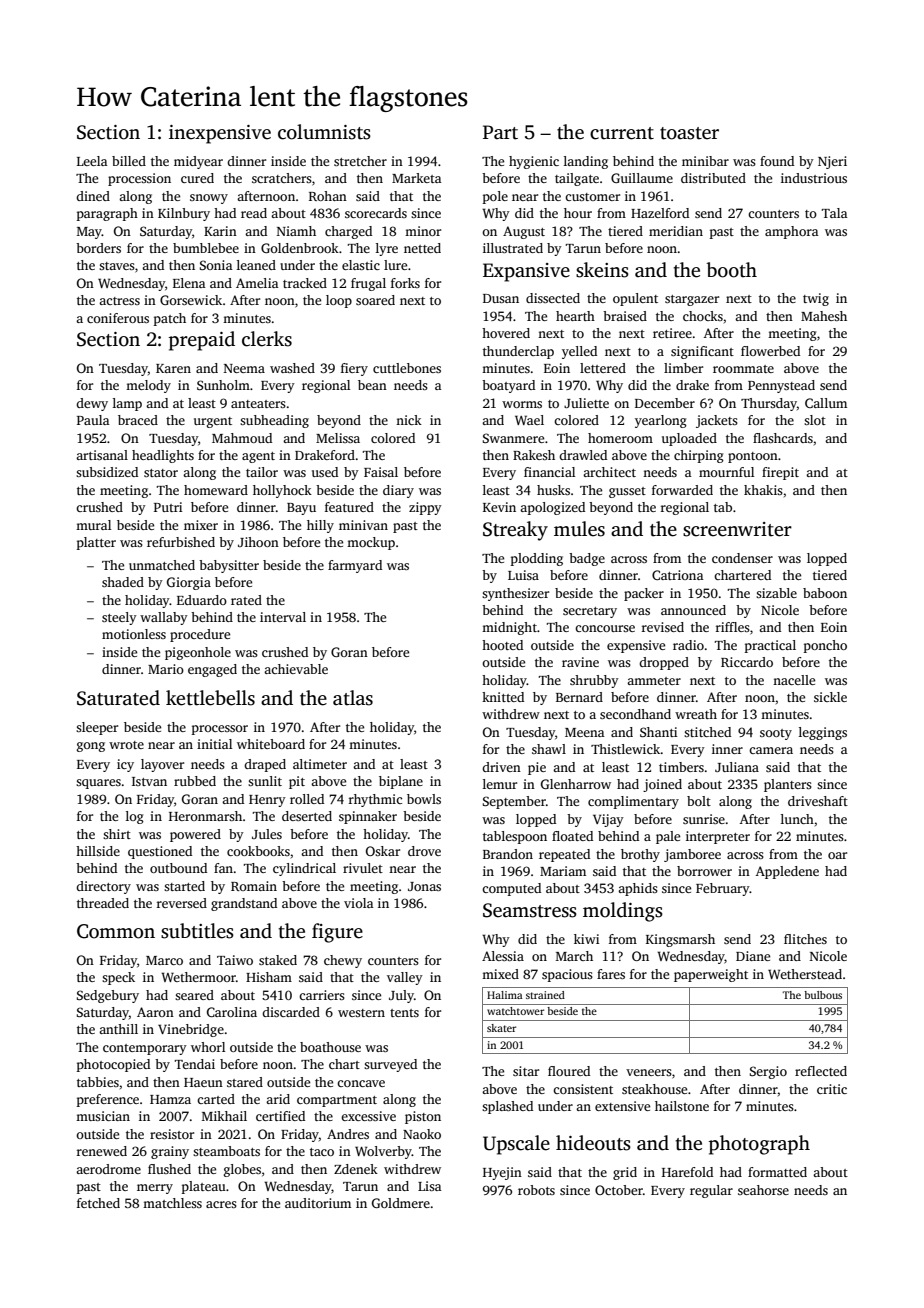 Image resolution: width=924 pixels, height=1308 pixels. I want to click on melody, so click(148, 386).
